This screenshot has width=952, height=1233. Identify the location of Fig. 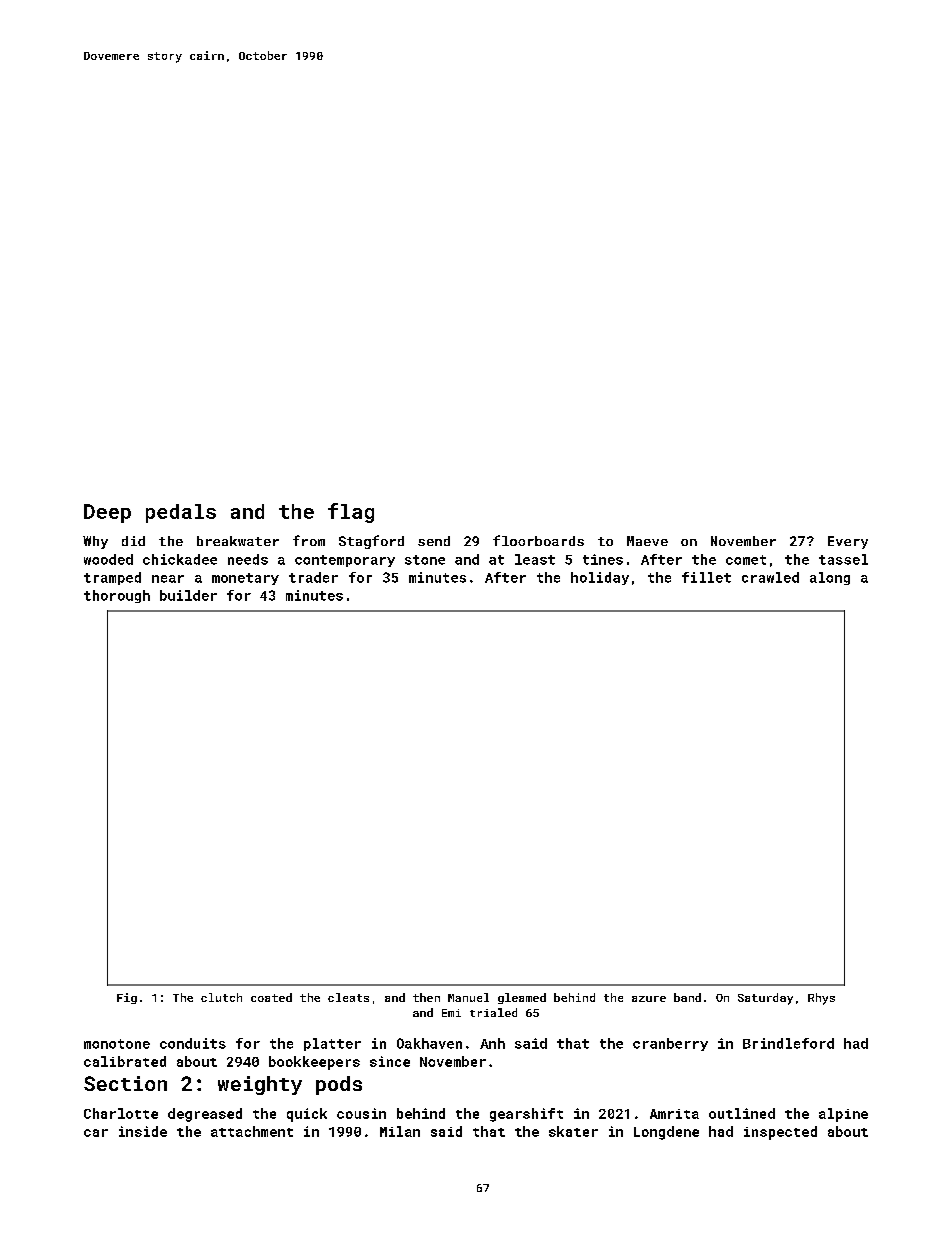
(127, 998).
